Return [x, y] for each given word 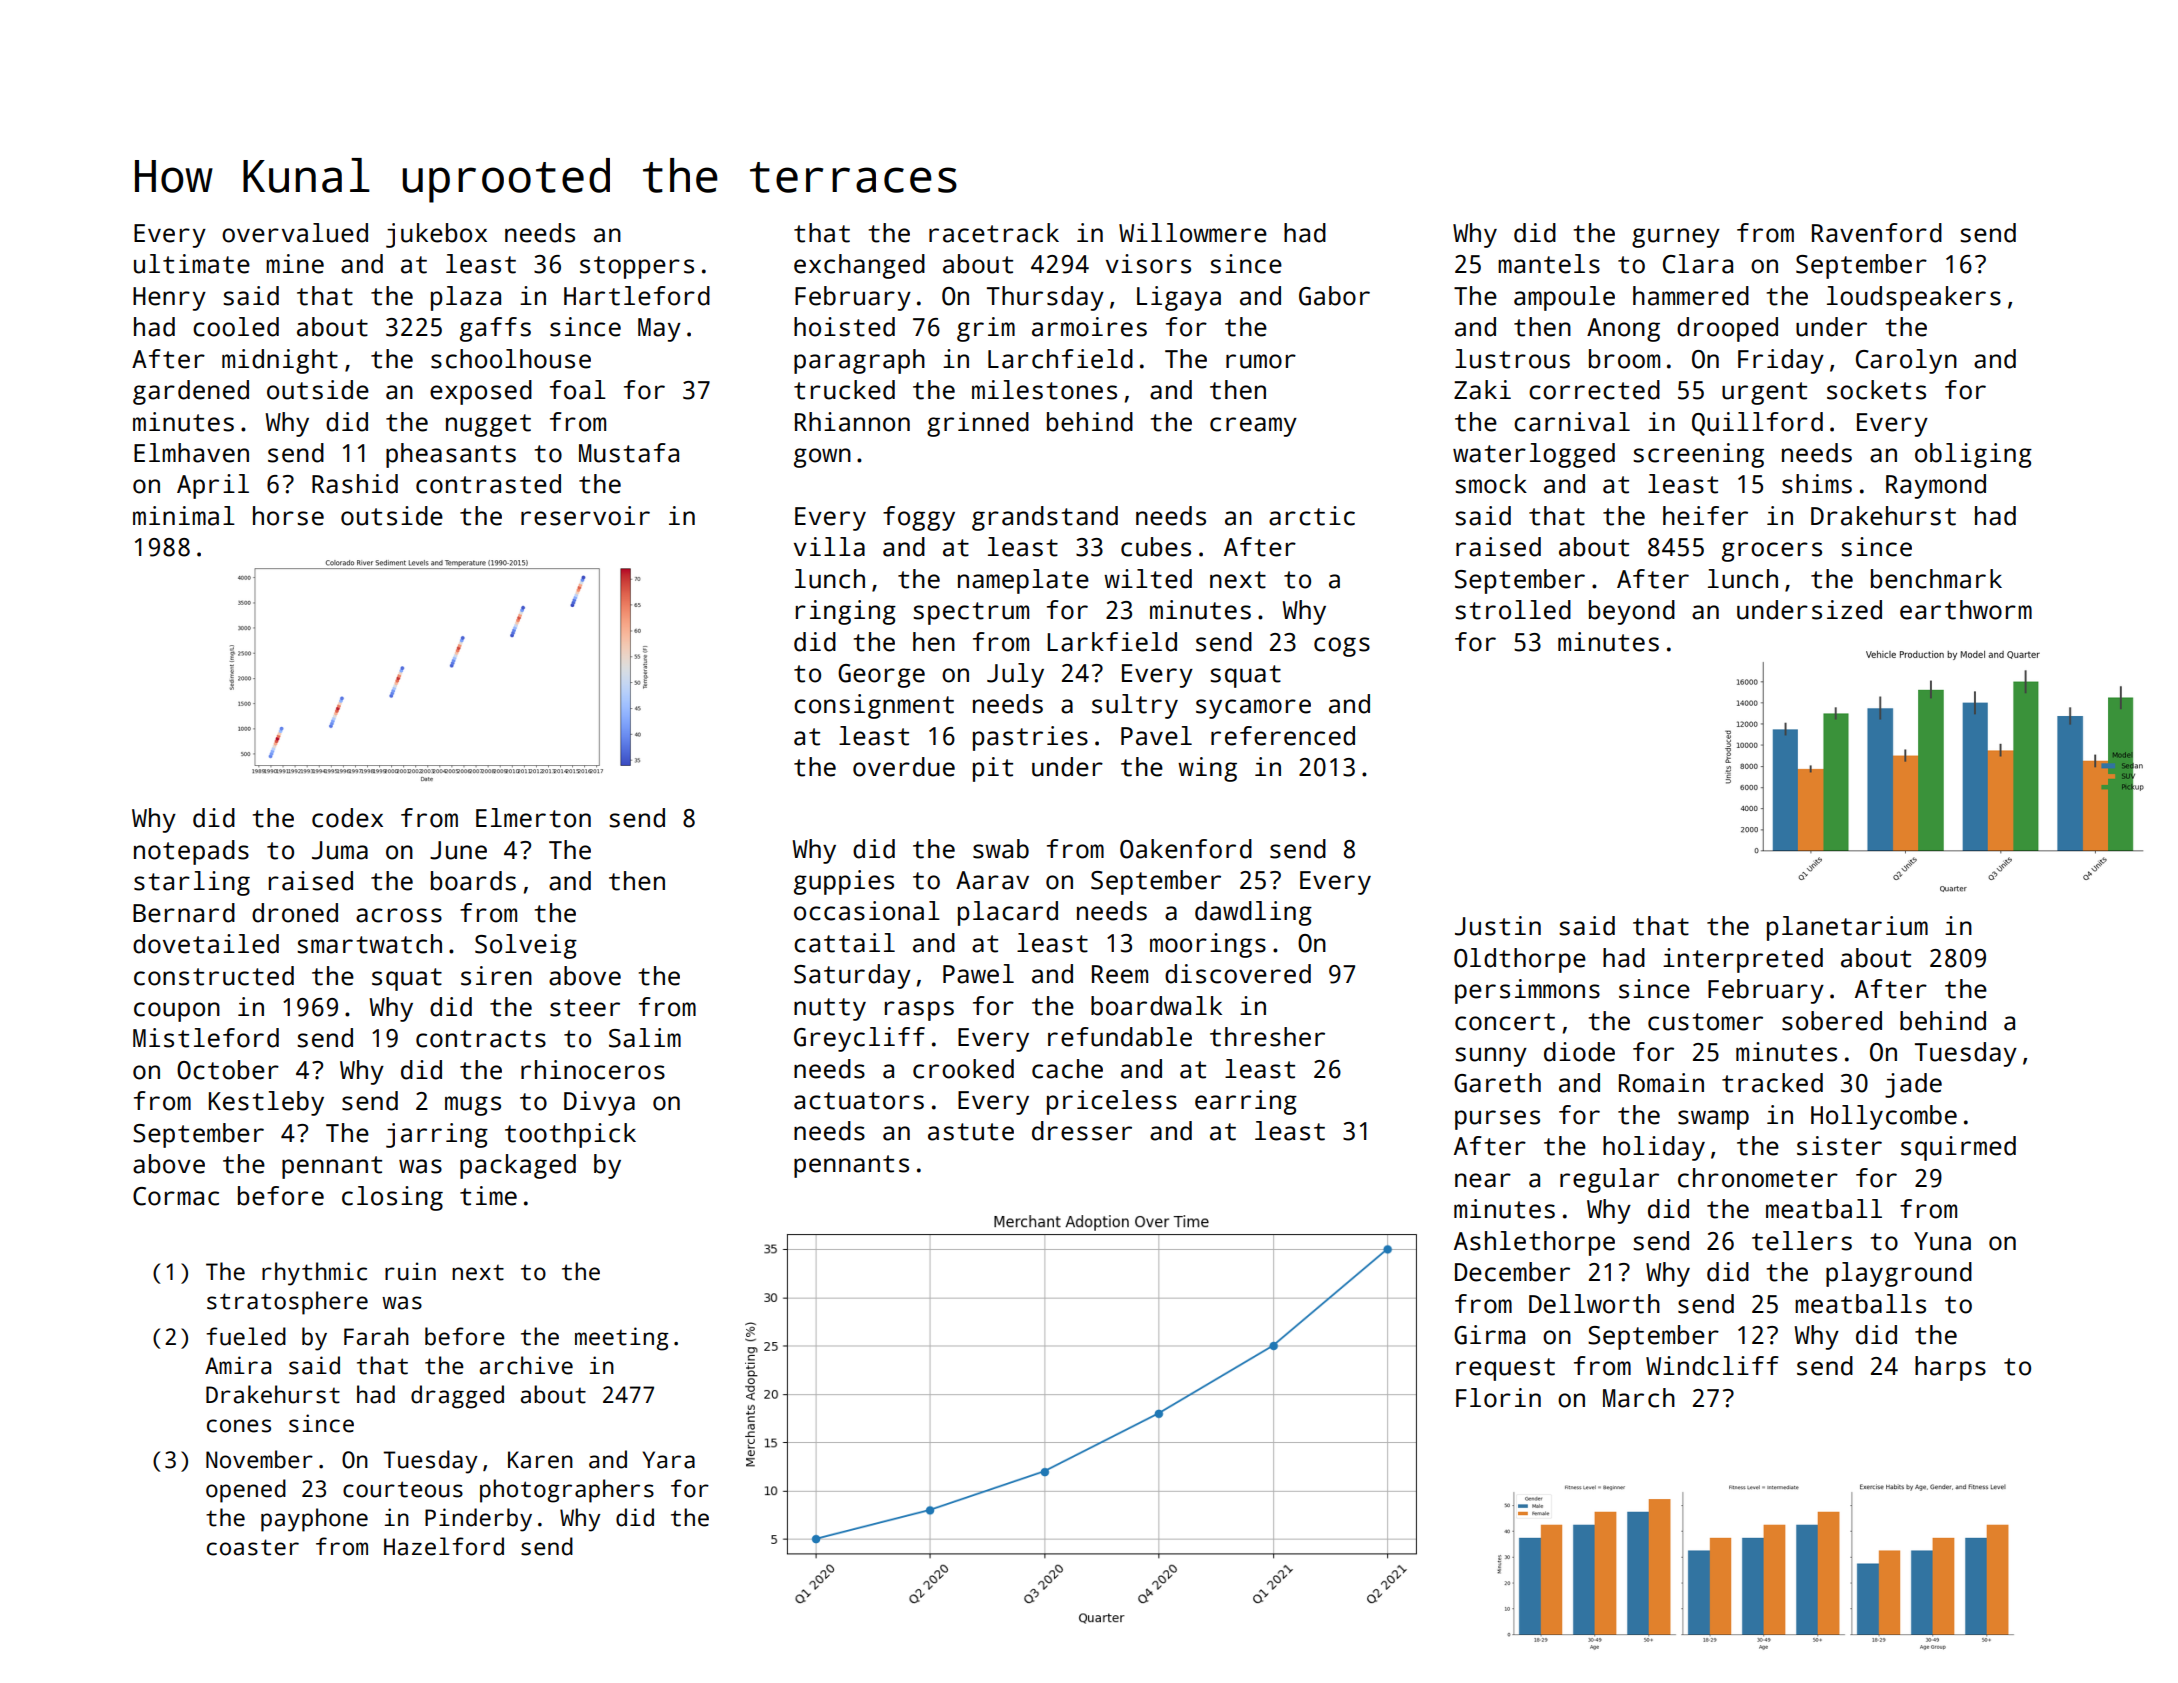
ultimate [192, 264]
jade [1913, 1085]
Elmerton [533, 818]
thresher [1267, 1037]
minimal [184, 516]
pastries [1030, 738]
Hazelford [444, 1546]
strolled [1513, 610]
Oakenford [1186, 849]
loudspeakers [1914, 298]
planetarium [1847, 928]
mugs [473, 1106]
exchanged [859, 266]
